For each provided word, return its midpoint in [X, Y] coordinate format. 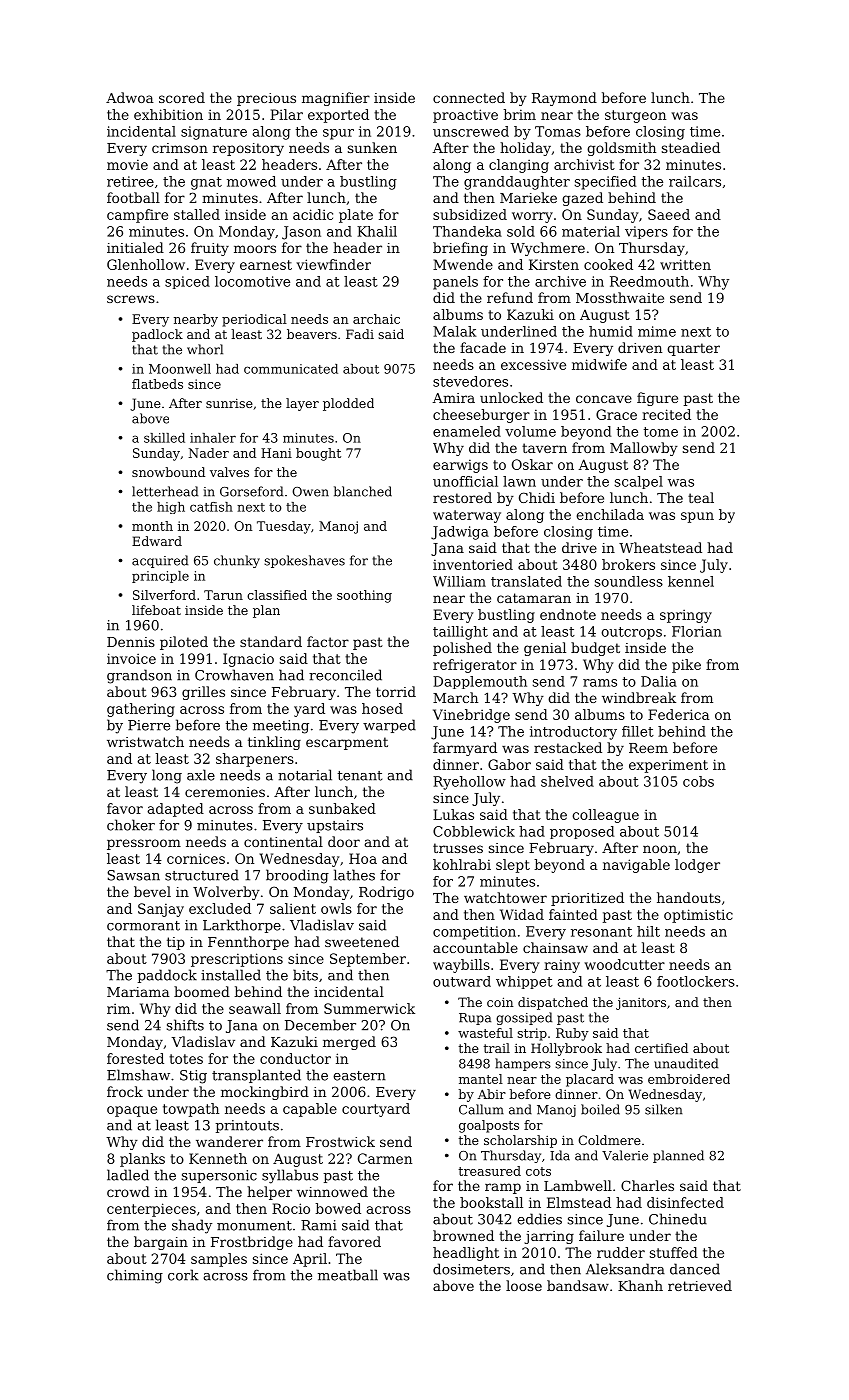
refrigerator [475, 666]
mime [657, 331]
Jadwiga [460, 533]
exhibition [168, 114]
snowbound [168, 472]
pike [686, 666]
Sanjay [161, 910]
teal [701, 497]
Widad [522, 914]
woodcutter [625, 964]
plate [356, 216]
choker [131, 825]
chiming [135, 1276]
